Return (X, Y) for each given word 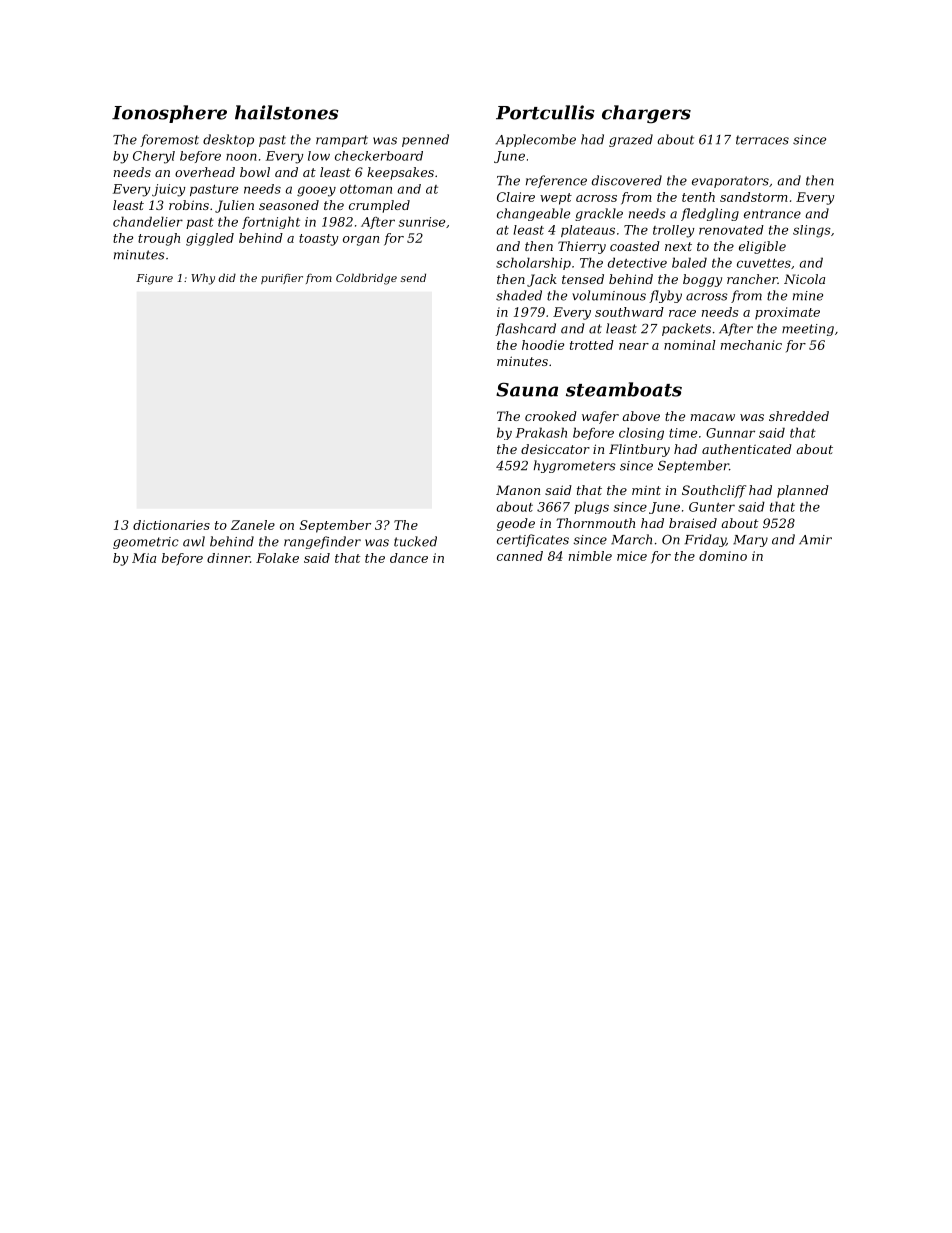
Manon (518, 490)
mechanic (751, 345)
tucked (415, 541)
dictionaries (171, 525)
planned (803, 491)
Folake (277, 558)
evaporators (730, 182)
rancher (752, 279)
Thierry (582, 247)
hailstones (287, 112)
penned (425, 140)
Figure (154, 279)
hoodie (543, 345)
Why (203, 279)
